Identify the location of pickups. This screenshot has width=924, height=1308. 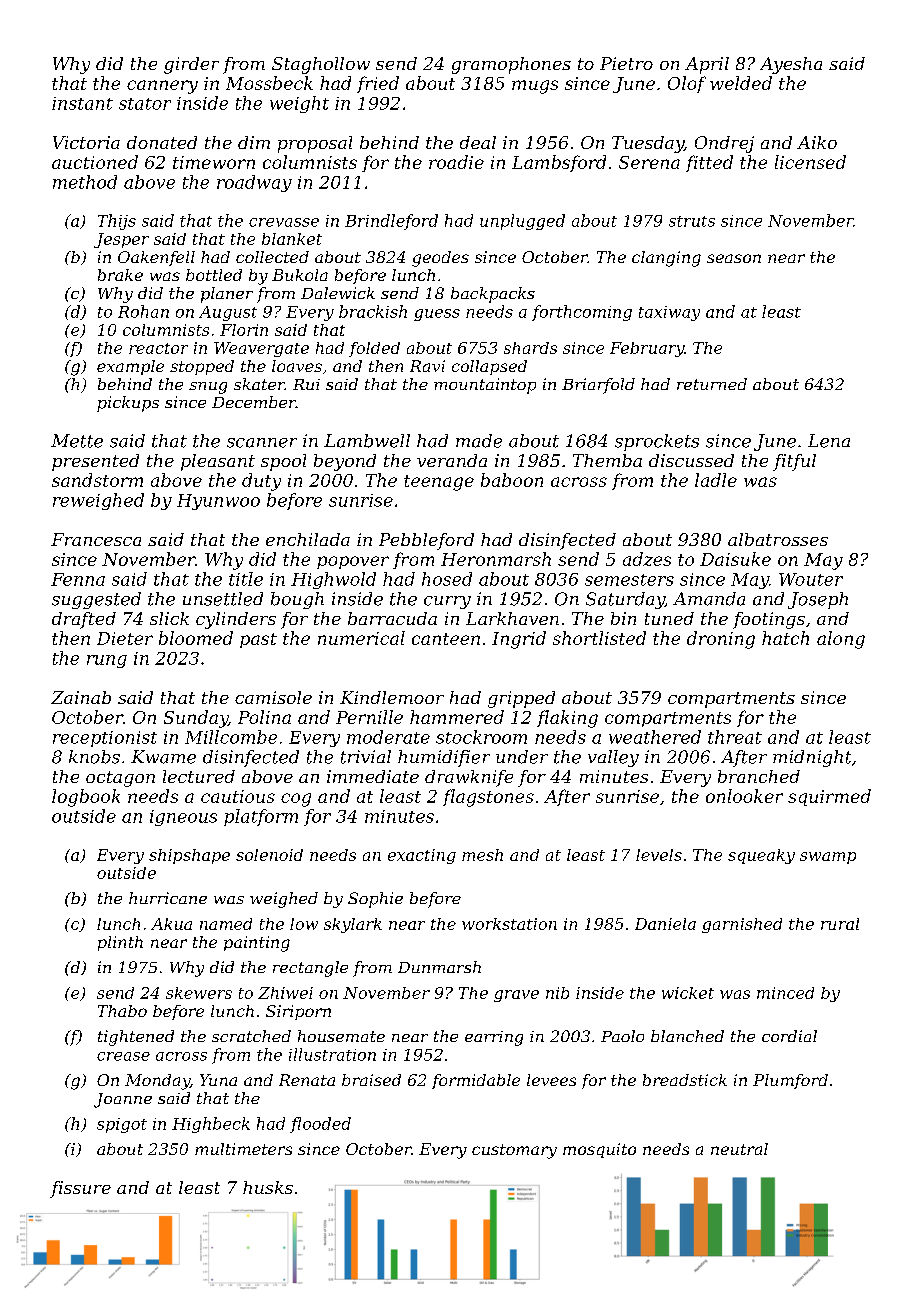
(128, 404).
